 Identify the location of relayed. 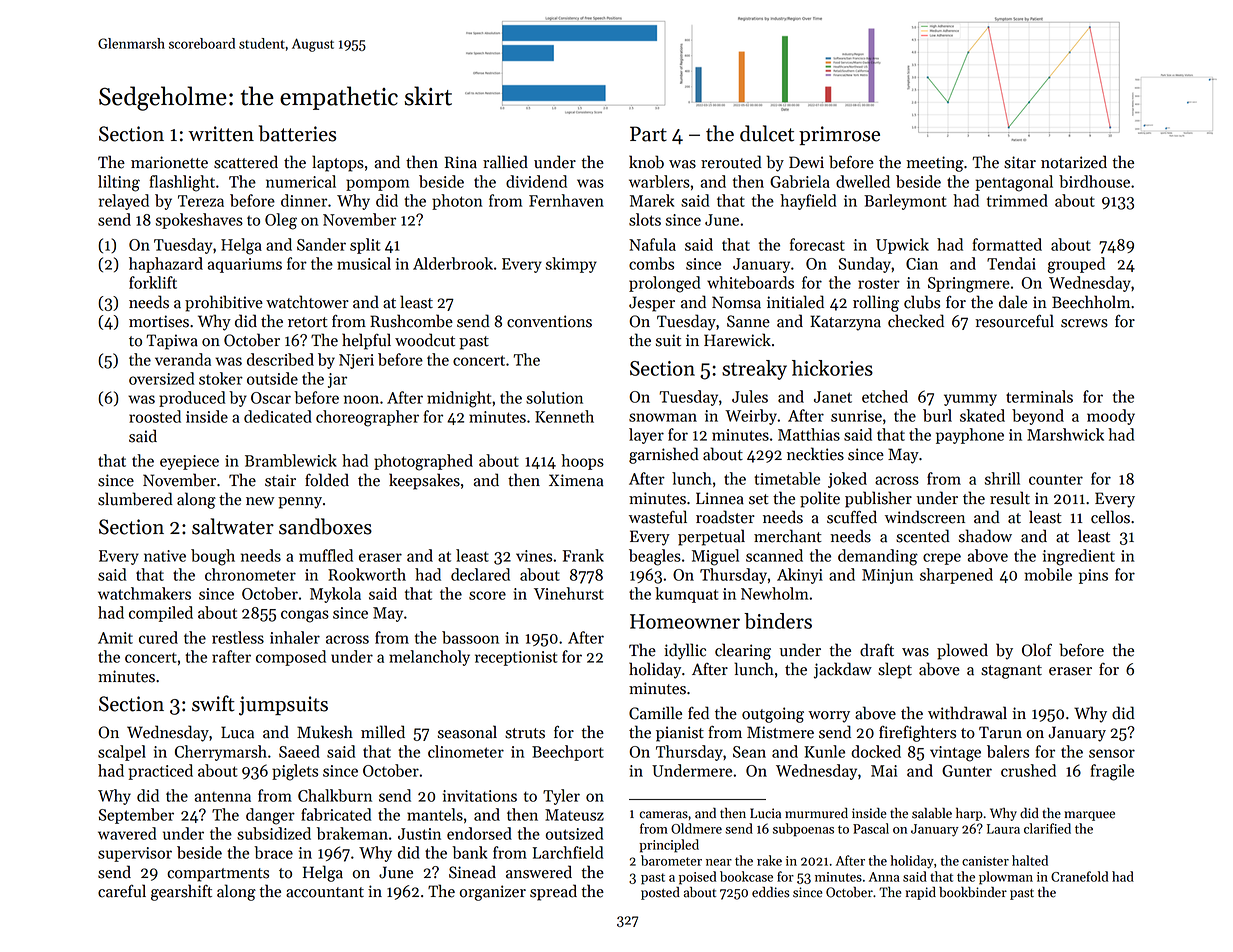
(124, 202).
